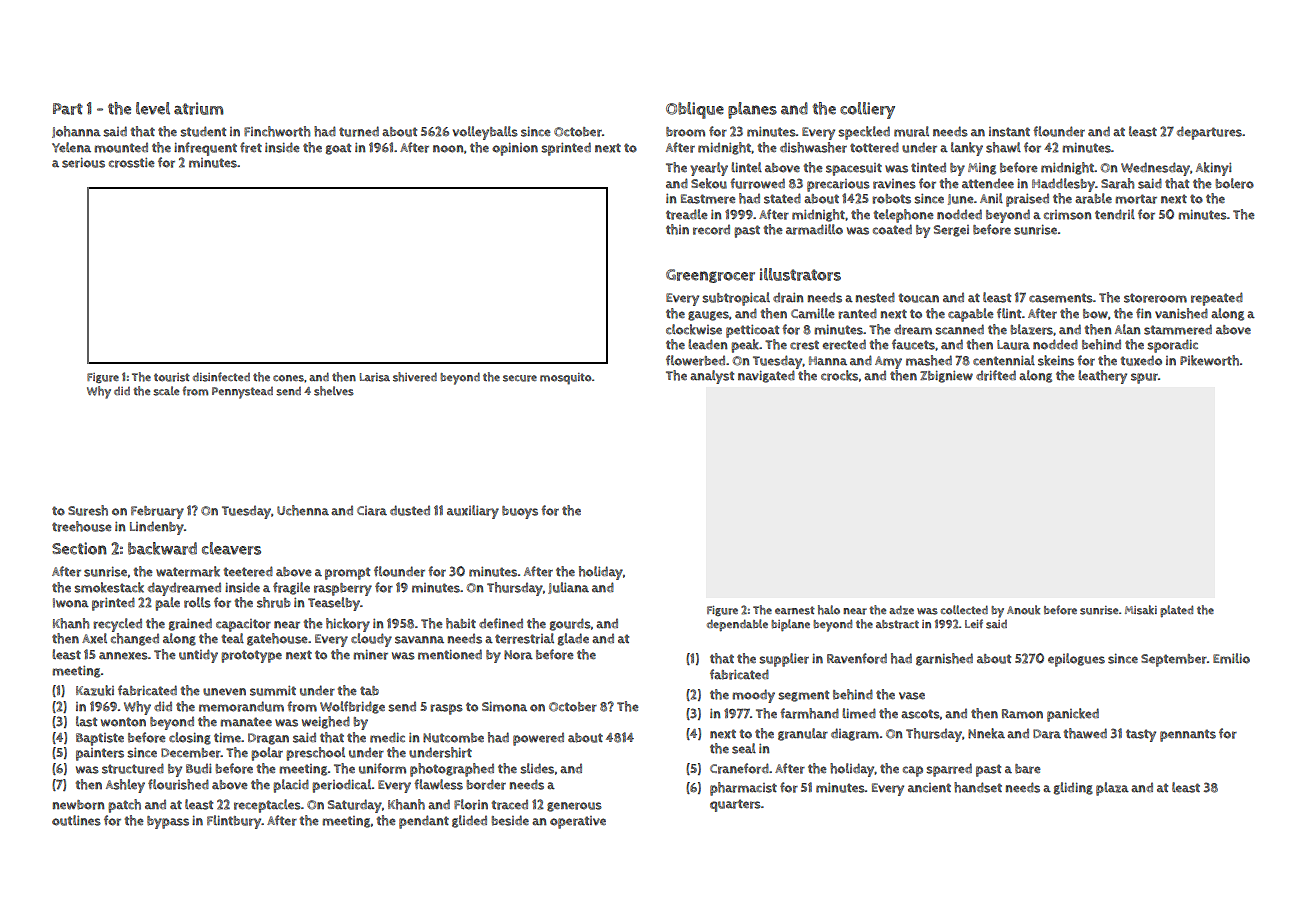 This screenshot has width=1308, height=924. Describe the element at coordinates (800, 274) in the screenshot. I see `illustrators` at that location.
